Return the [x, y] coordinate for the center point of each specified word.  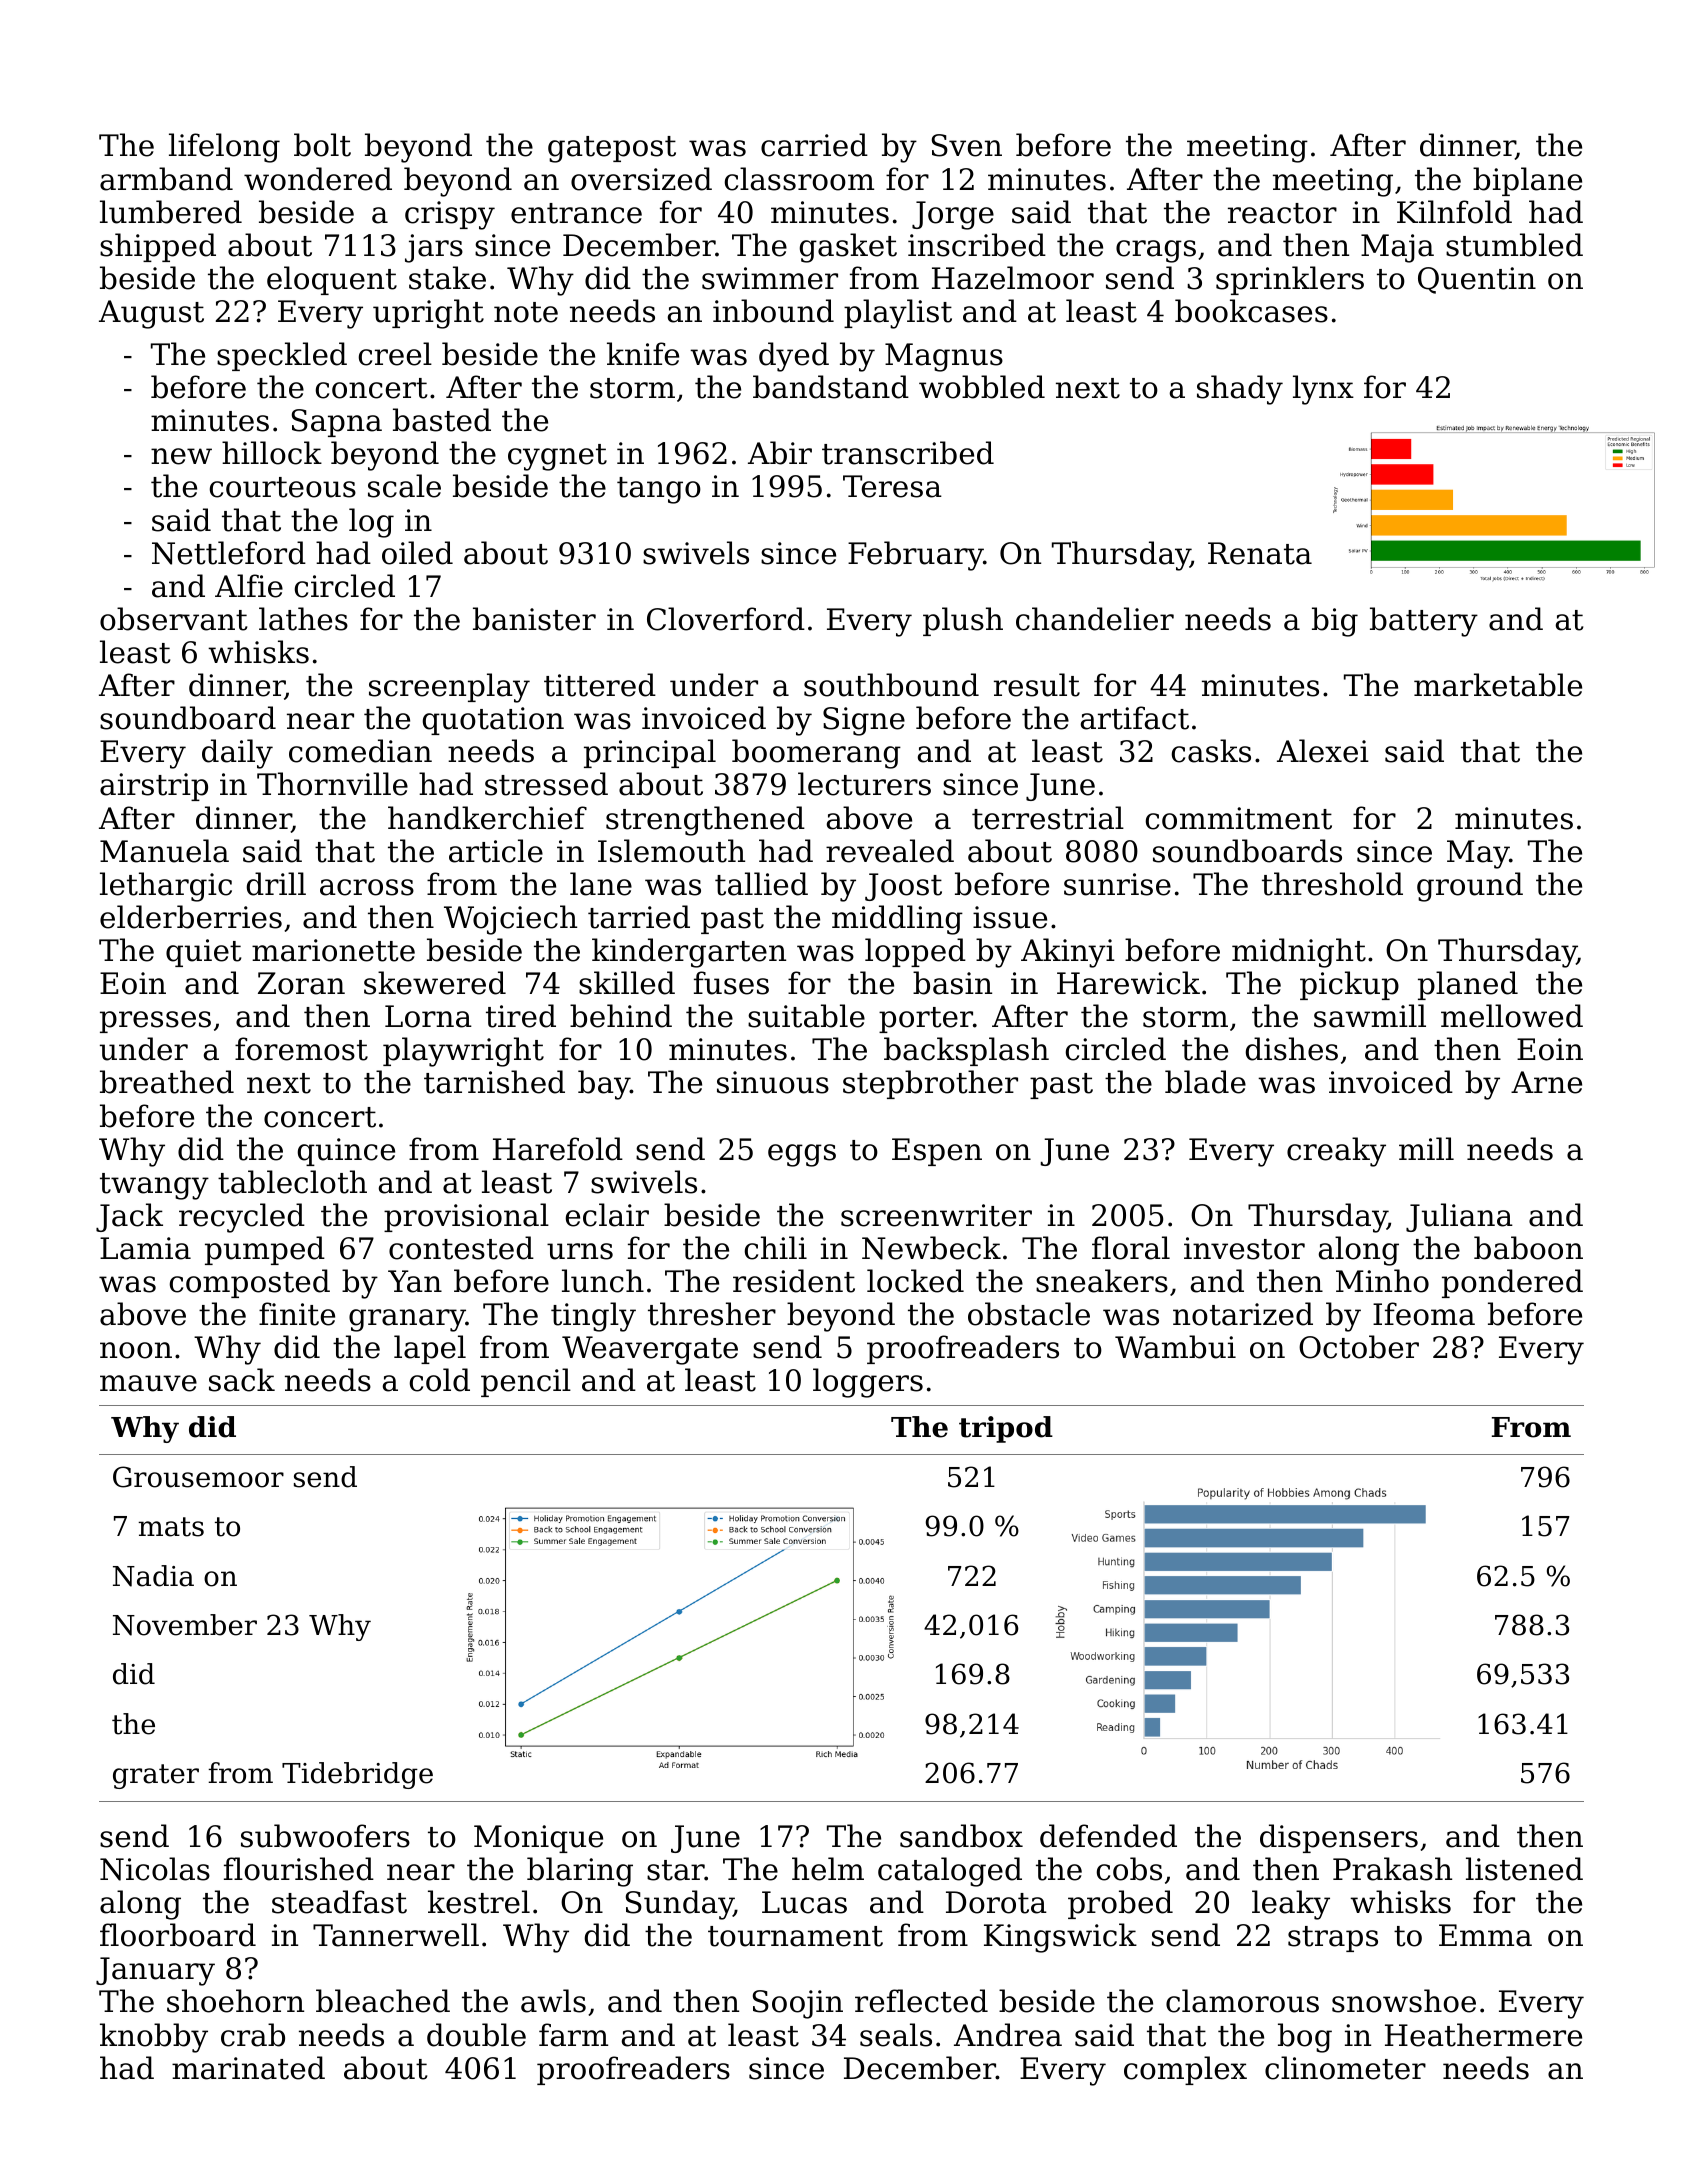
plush [963, 621]
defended [1108, 1836]
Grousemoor [198, 1477]
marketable [1498, 685]
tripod [1006, 1429]
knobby [154, 2038]
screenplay [449, 688]
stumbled [1514, 245]
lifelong [224, 148]
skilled [627, 983]
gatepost [612, 149]
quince [346, 1152]
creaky [1336, 1152]
